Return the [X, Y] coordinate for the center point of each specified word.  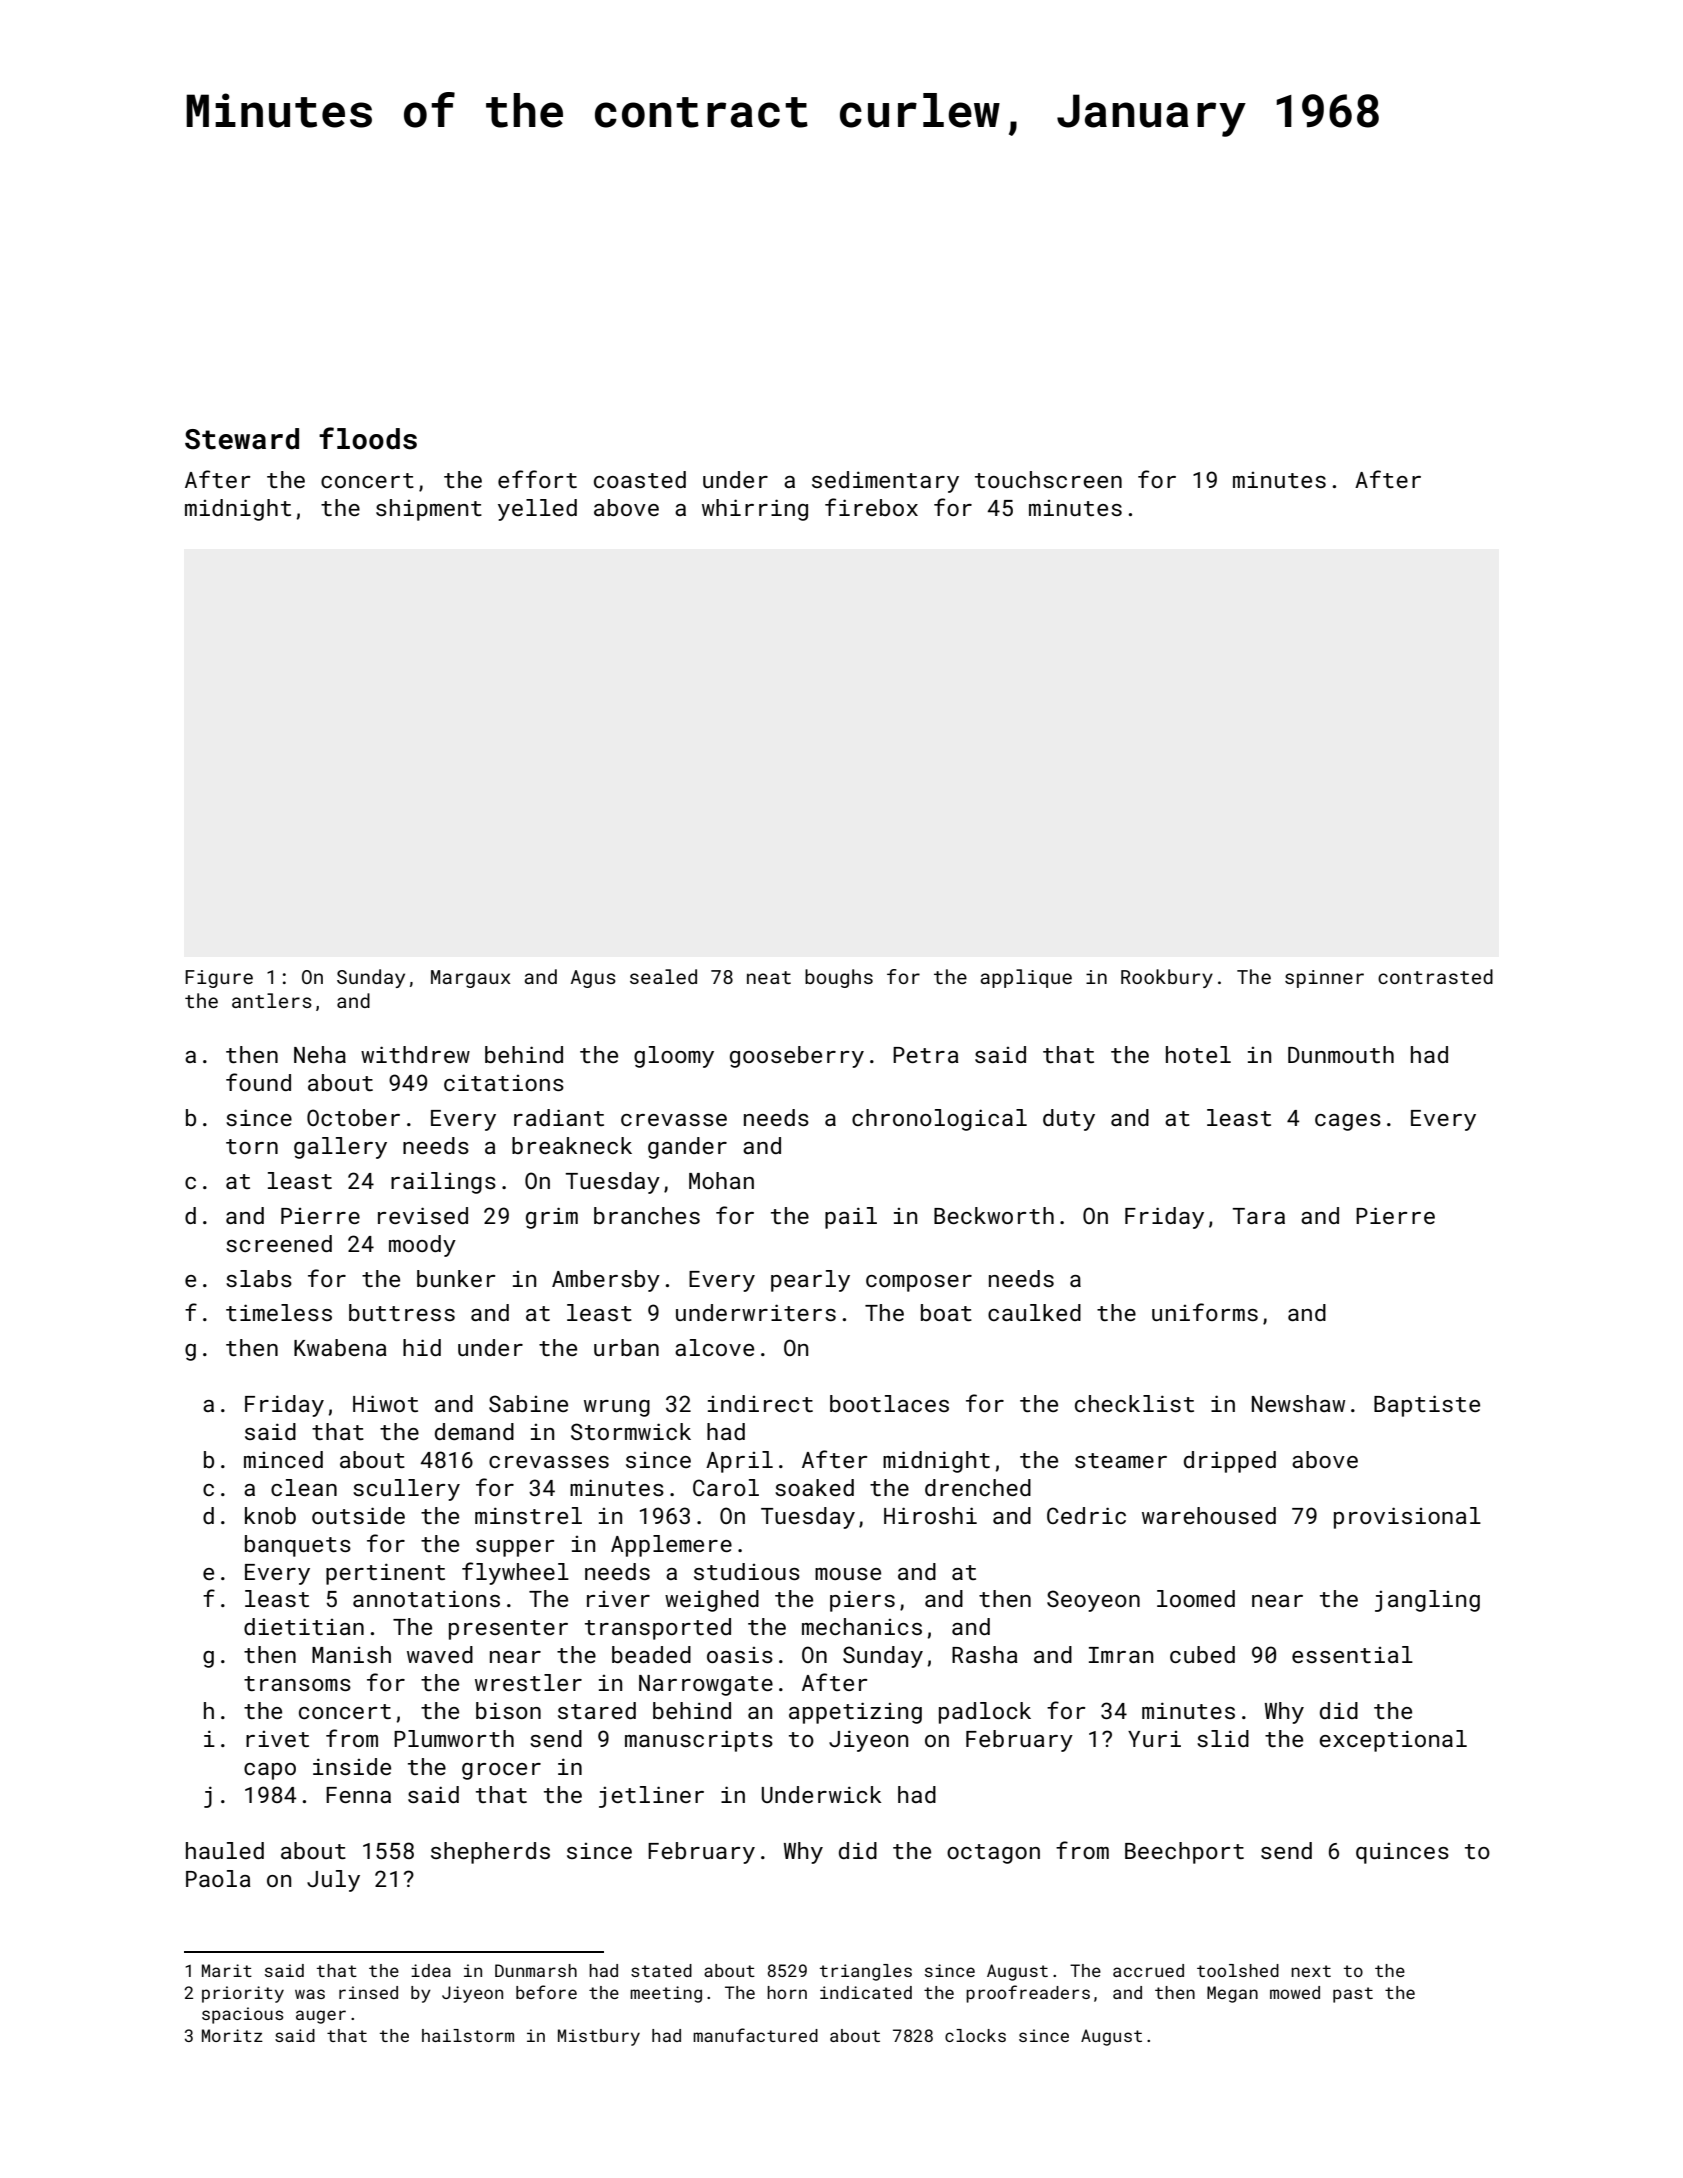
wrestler [528, 1682]
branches [647, 1215]
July [333, 1881]
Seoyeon [1093, 1601]
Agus [593, 979]
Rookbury [1167, 978]
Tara [1258, 1216]
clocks [975, 2035]
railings [443, 1183]
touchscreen [1048, 479]
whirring [755, 510]
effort [537, 479]
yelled [537, 510]
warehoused [1209, 1515]
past [1353, 1995]
